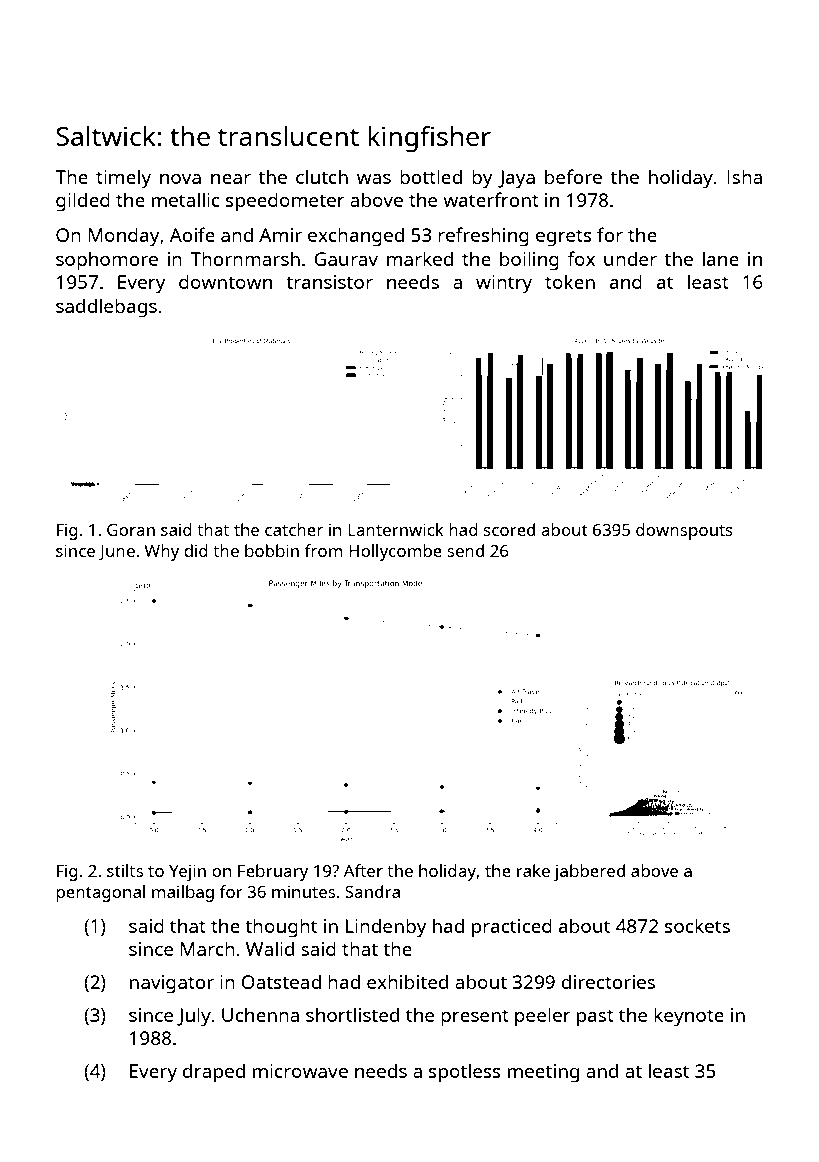  Describe the element at coordinates (187, 872) in the screenshot. I see `Yejin` at that location.
